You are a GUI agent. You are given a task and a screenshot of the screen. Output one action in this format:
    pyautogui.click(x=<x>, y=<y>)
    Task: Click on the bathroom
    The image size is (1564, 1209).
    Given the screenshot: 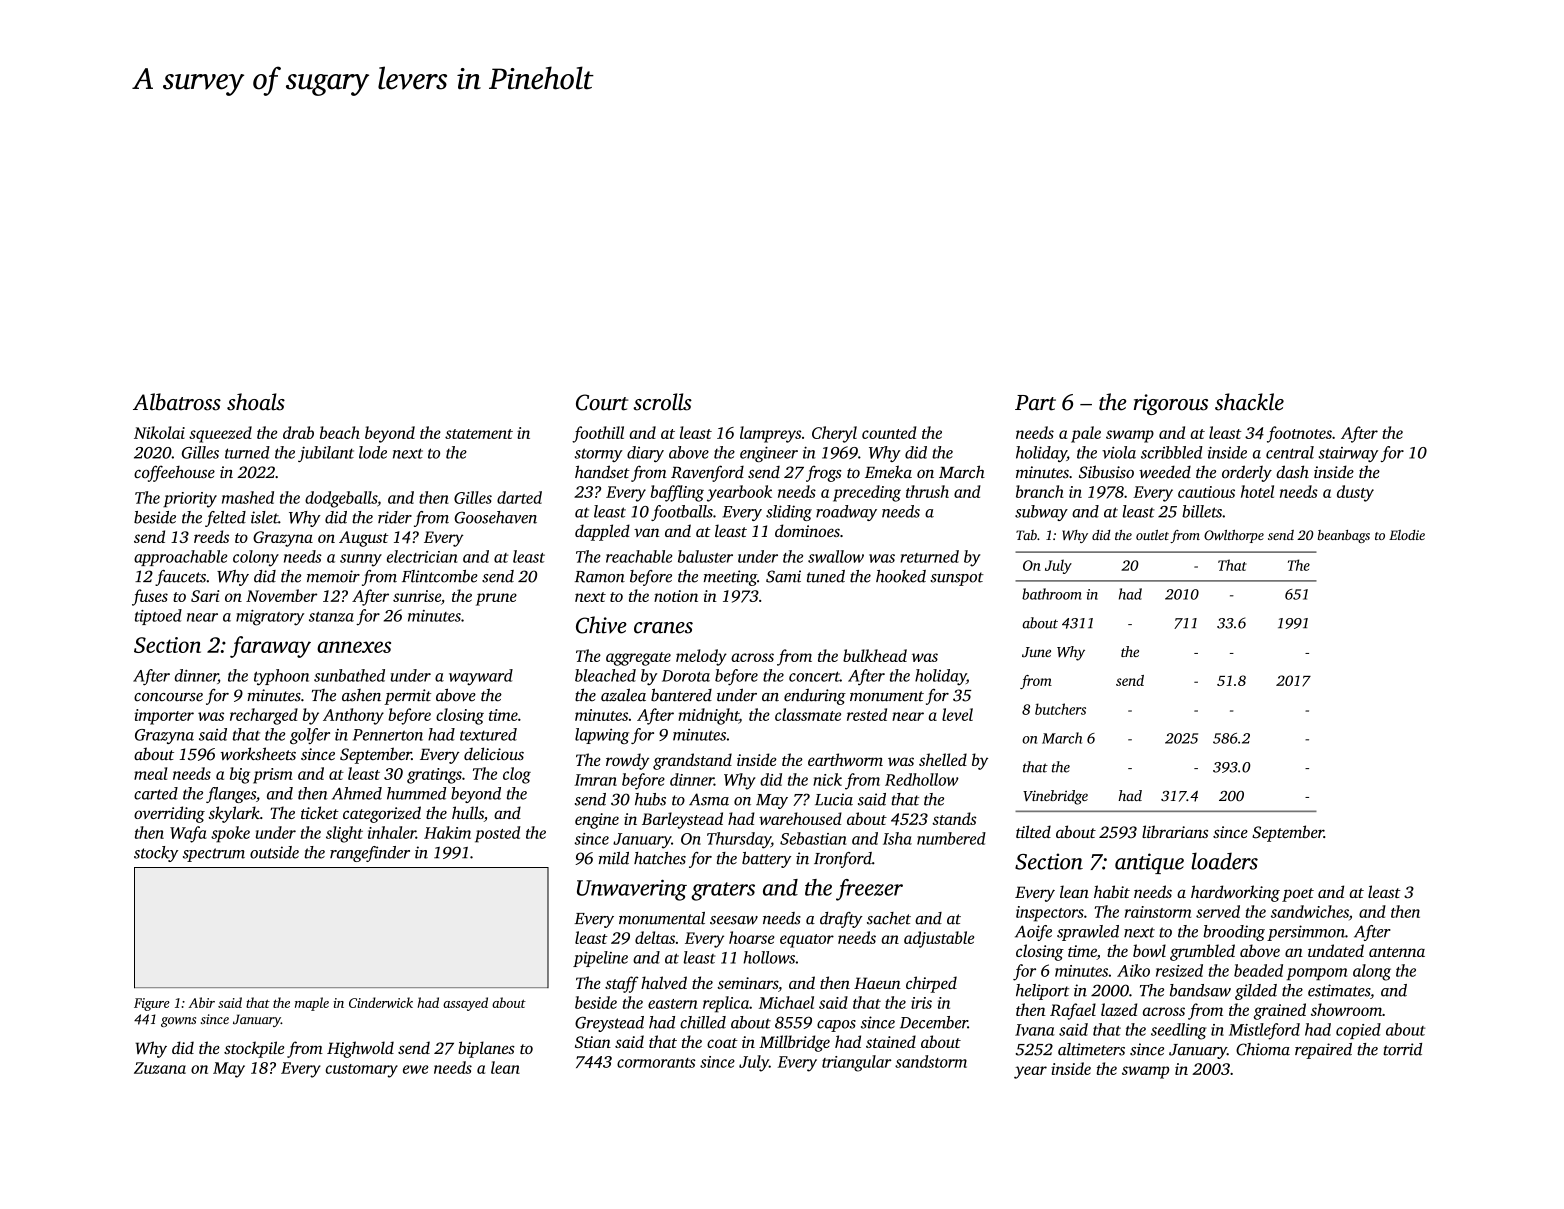 What is the action you would take?
    pyautogui.click(x=1052, y=594)
